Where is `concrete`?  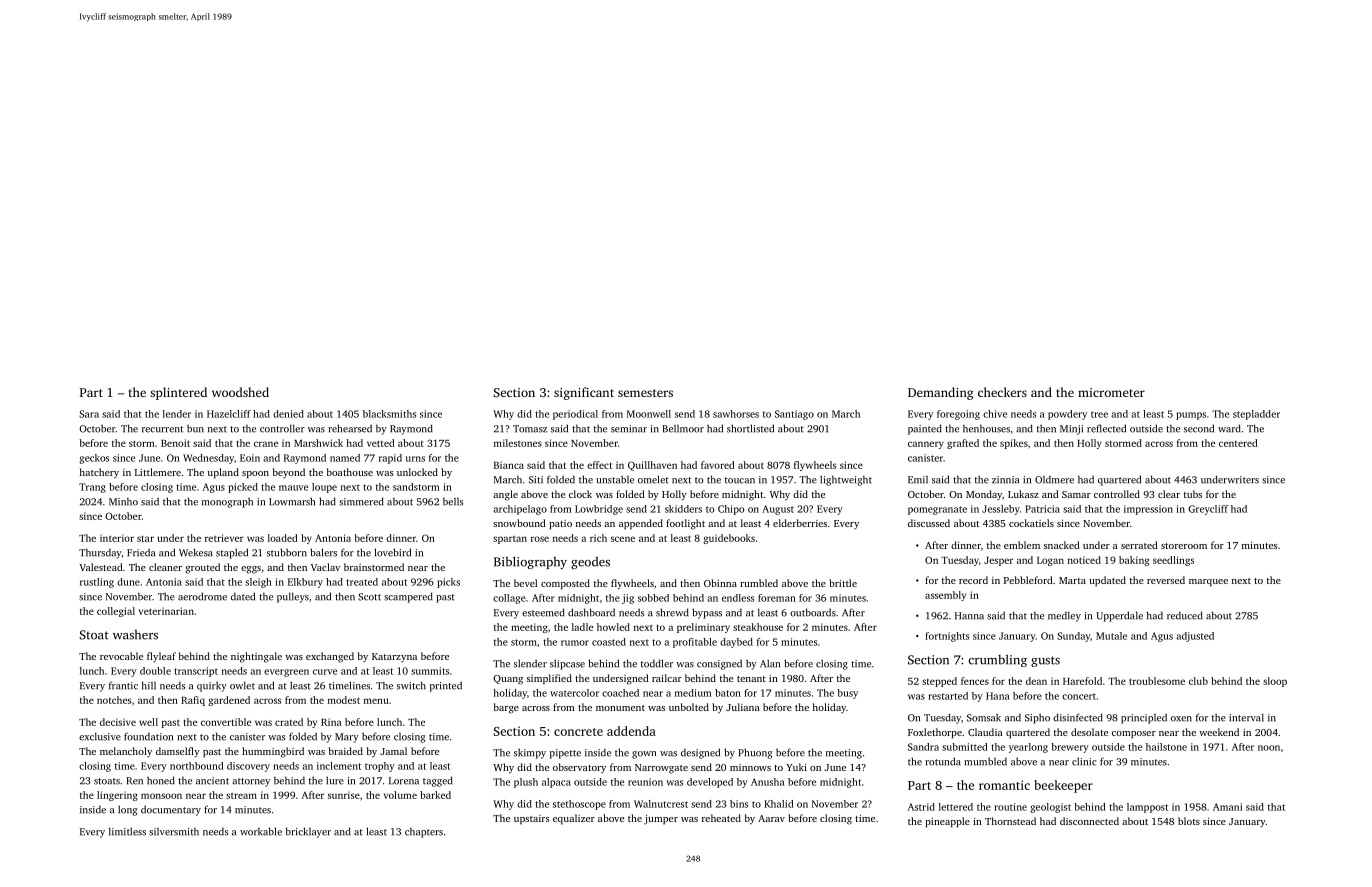
concrete is located at coordinates (578, 732).
